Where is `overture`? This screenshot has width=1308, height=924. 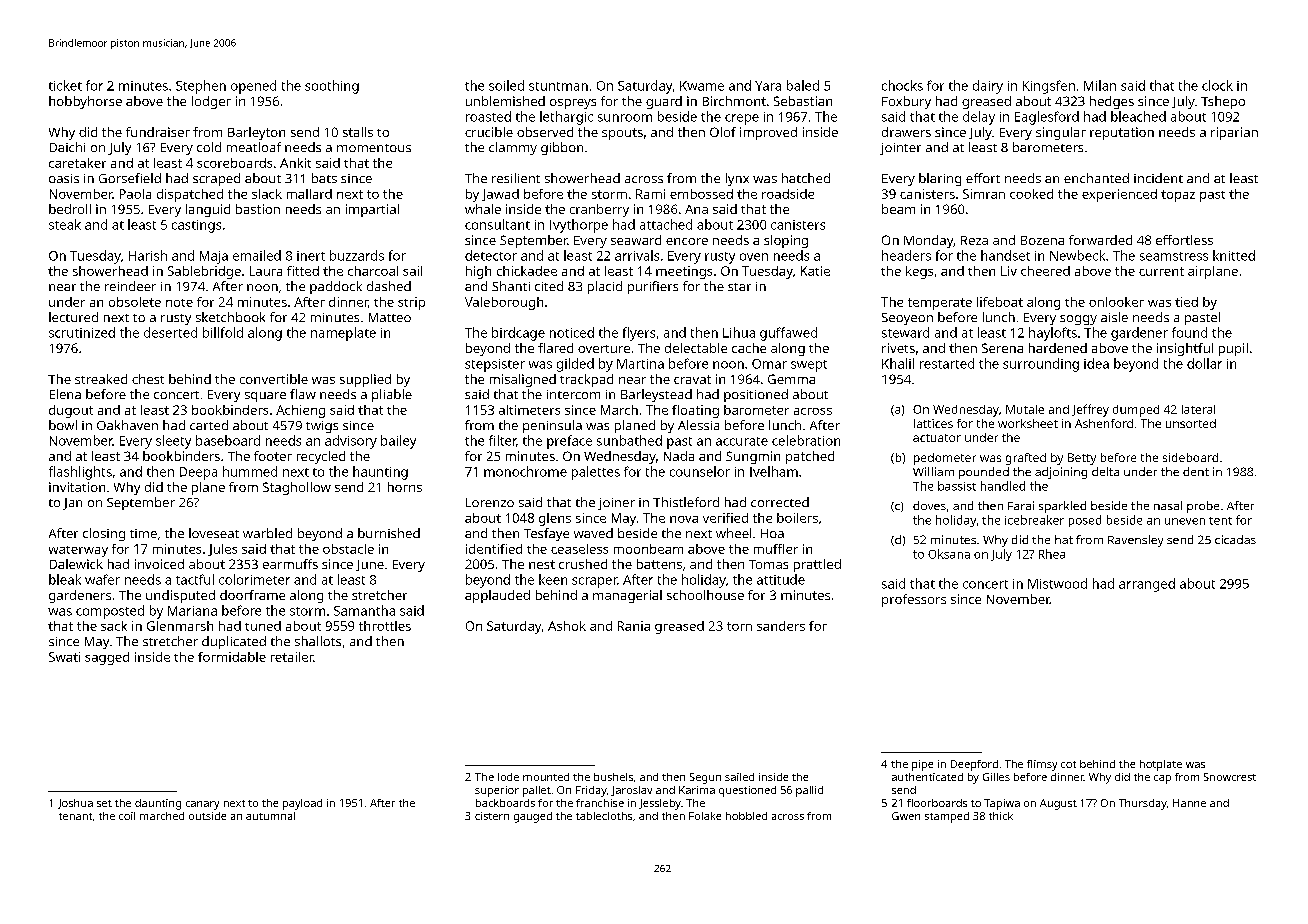
overture is located at coordinates (604, 349).
